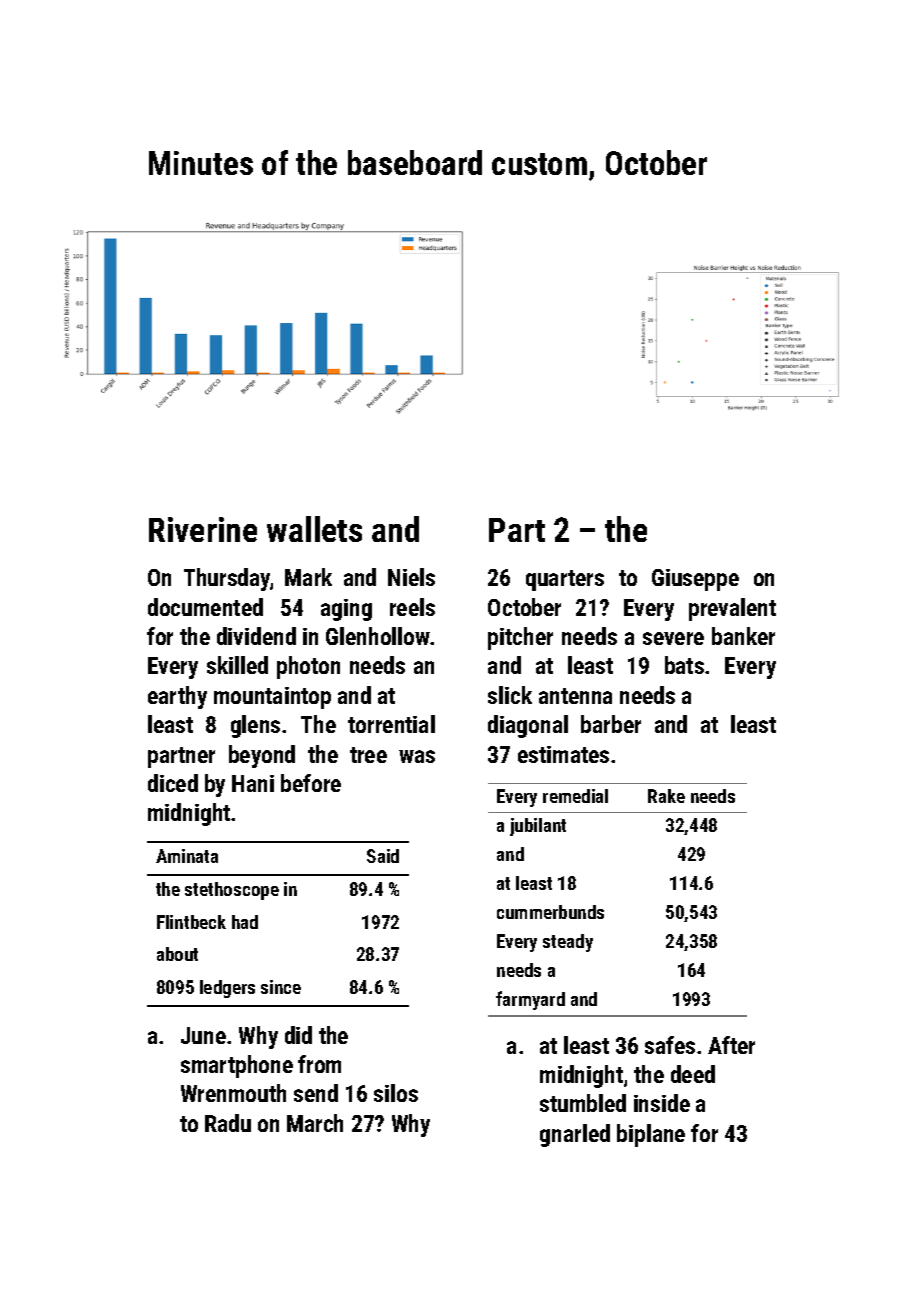 This screenshot has height=1311, width=924. I want to click on was, so click(417, 756).
